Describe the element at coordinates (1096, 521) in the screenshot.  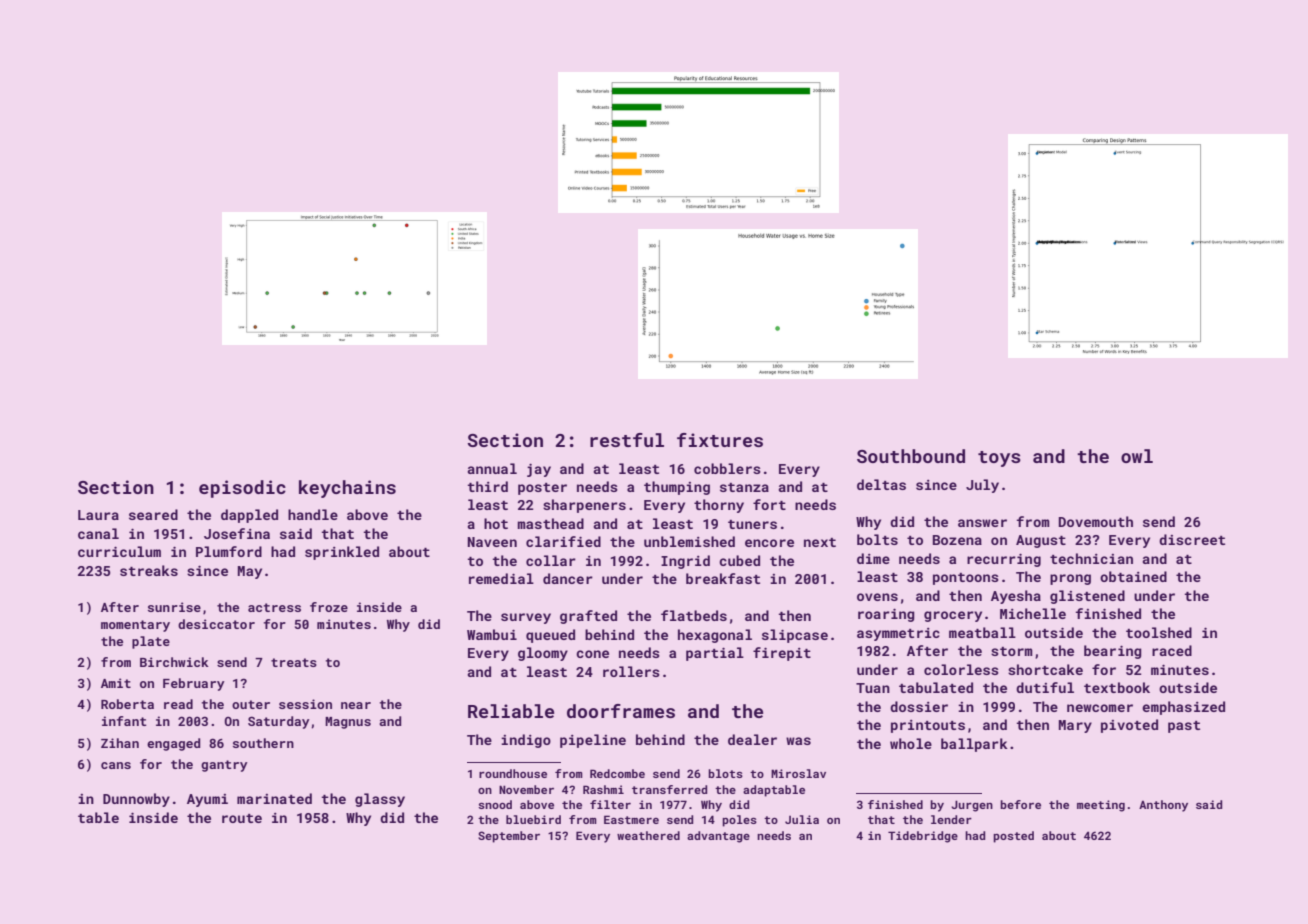
I see `Dovemouth` at that location.
